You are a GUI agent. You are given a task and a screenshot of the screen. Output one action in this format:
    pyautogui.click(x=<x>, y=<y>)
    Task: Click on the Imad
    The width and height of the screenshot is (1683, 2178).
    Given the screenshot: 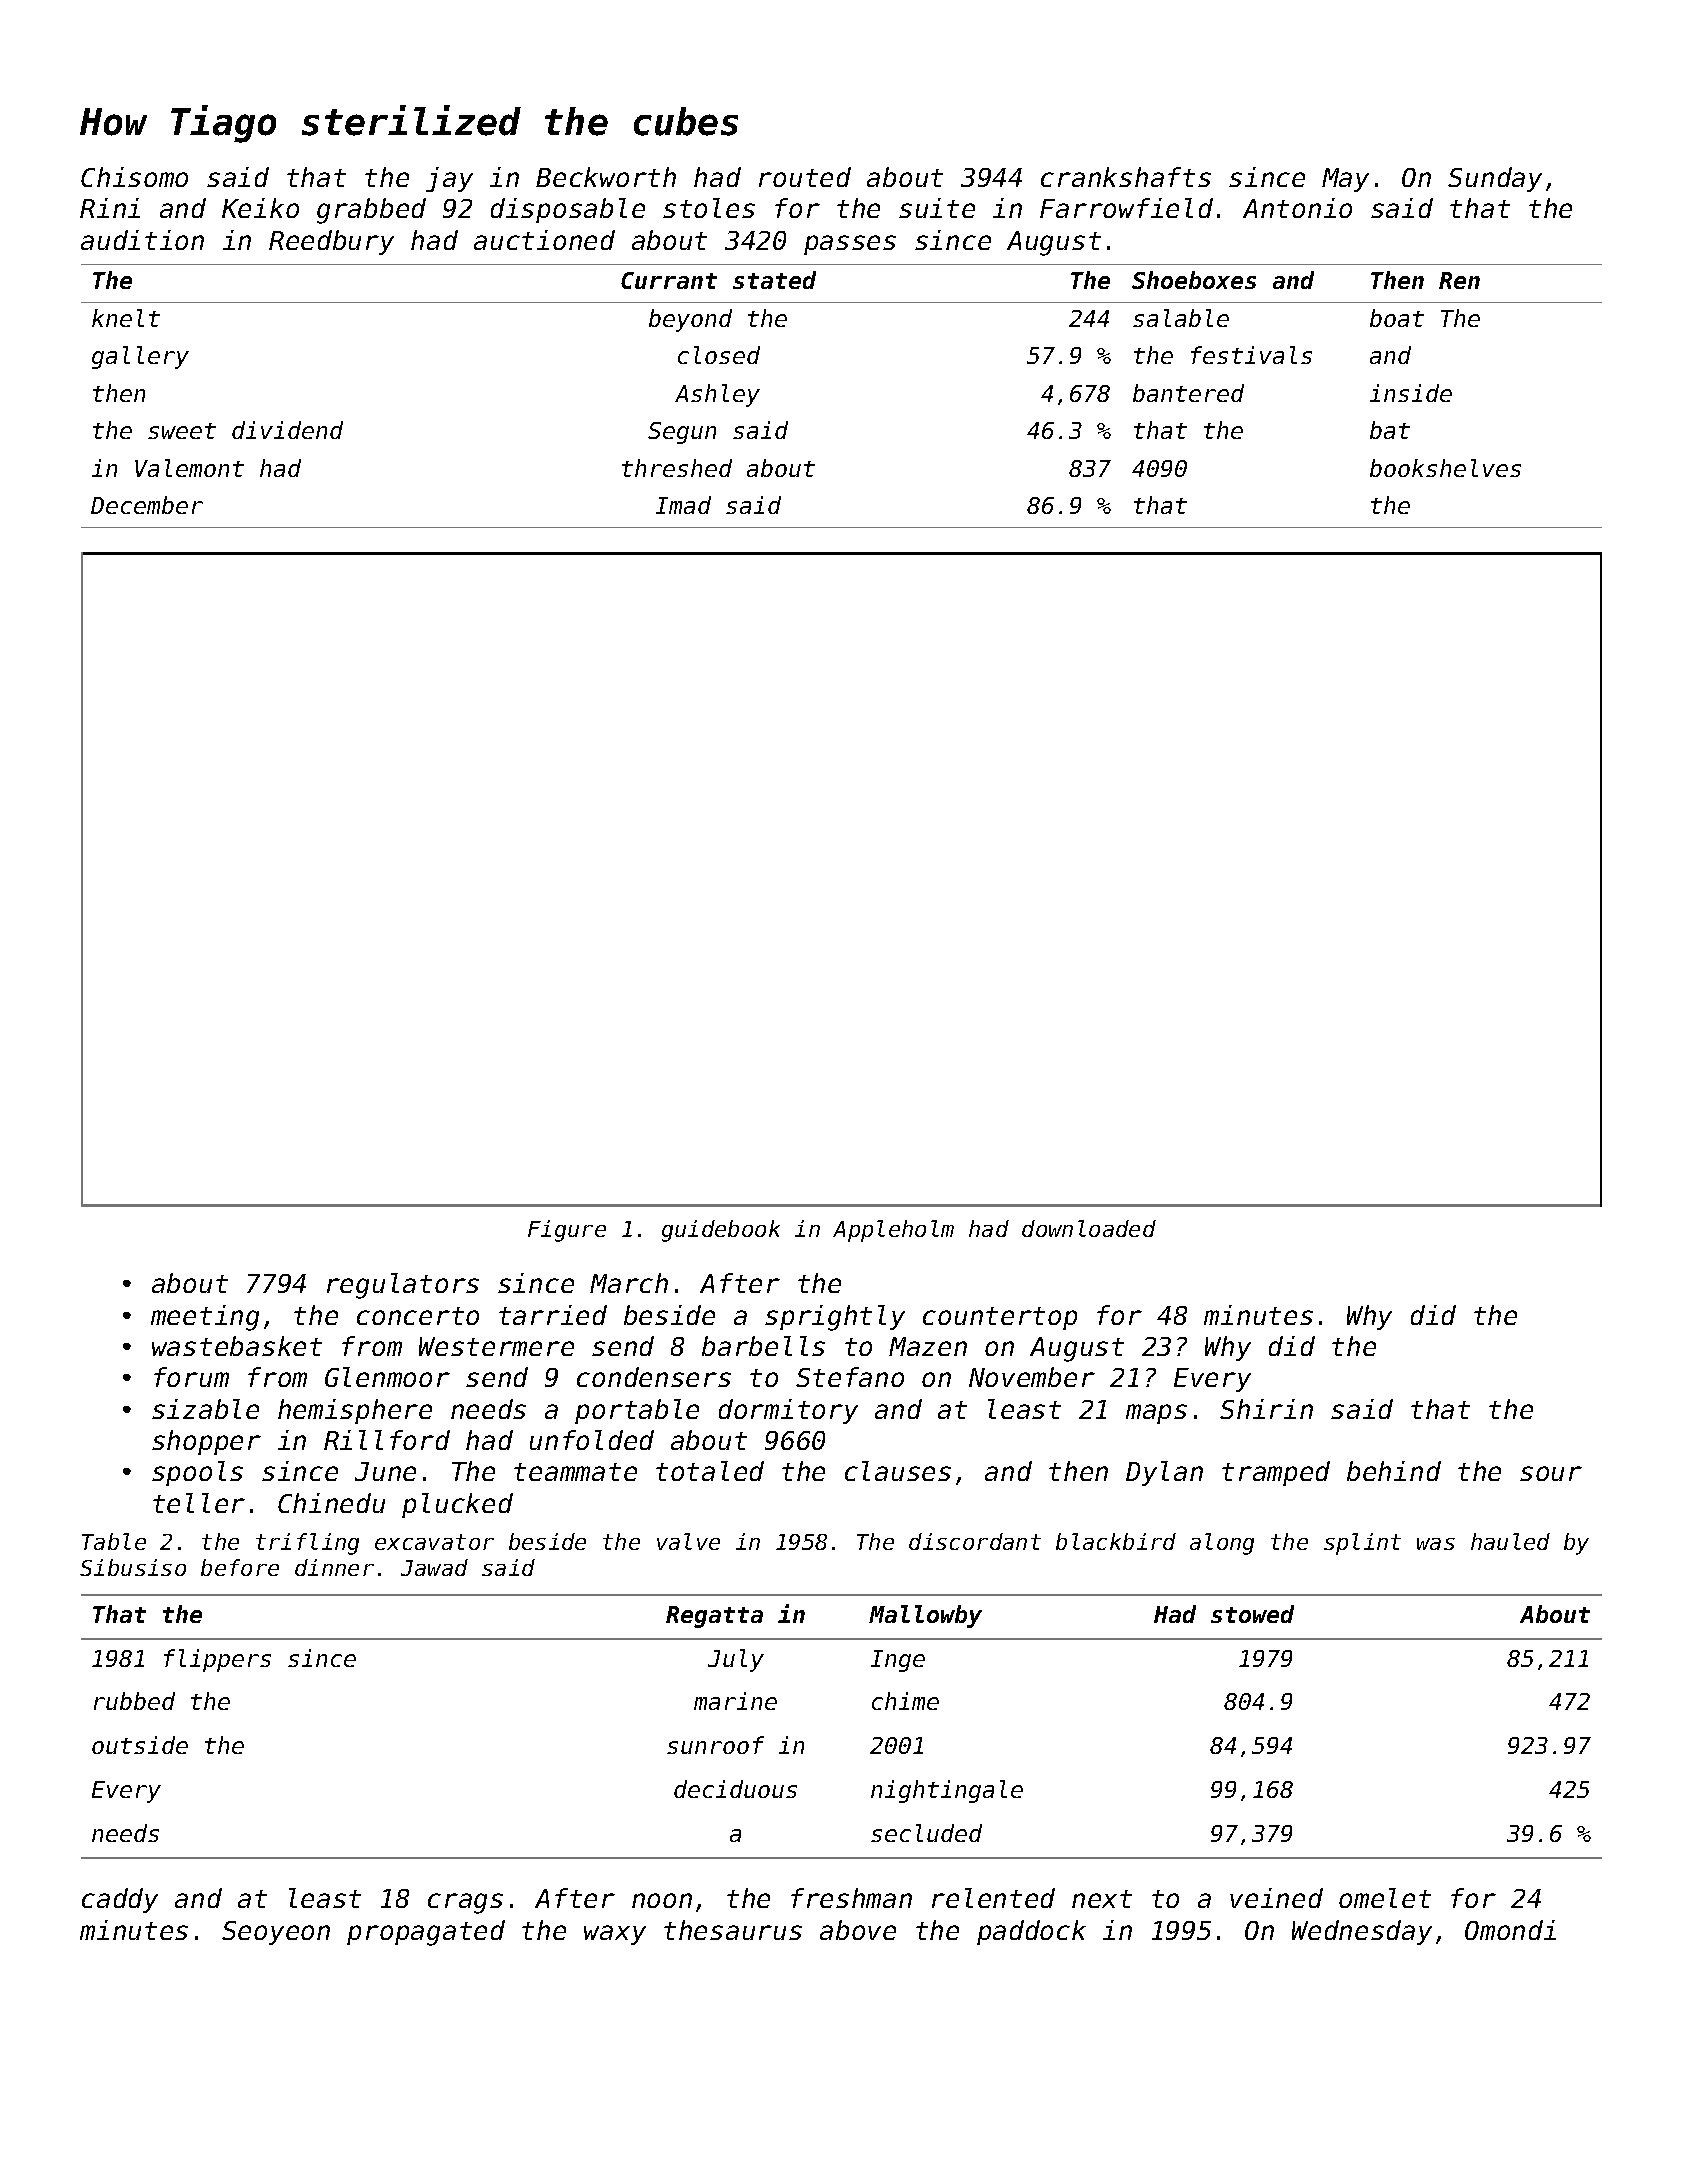 What is the action you would take?
    pyautogui.click(x=683, y=505)
